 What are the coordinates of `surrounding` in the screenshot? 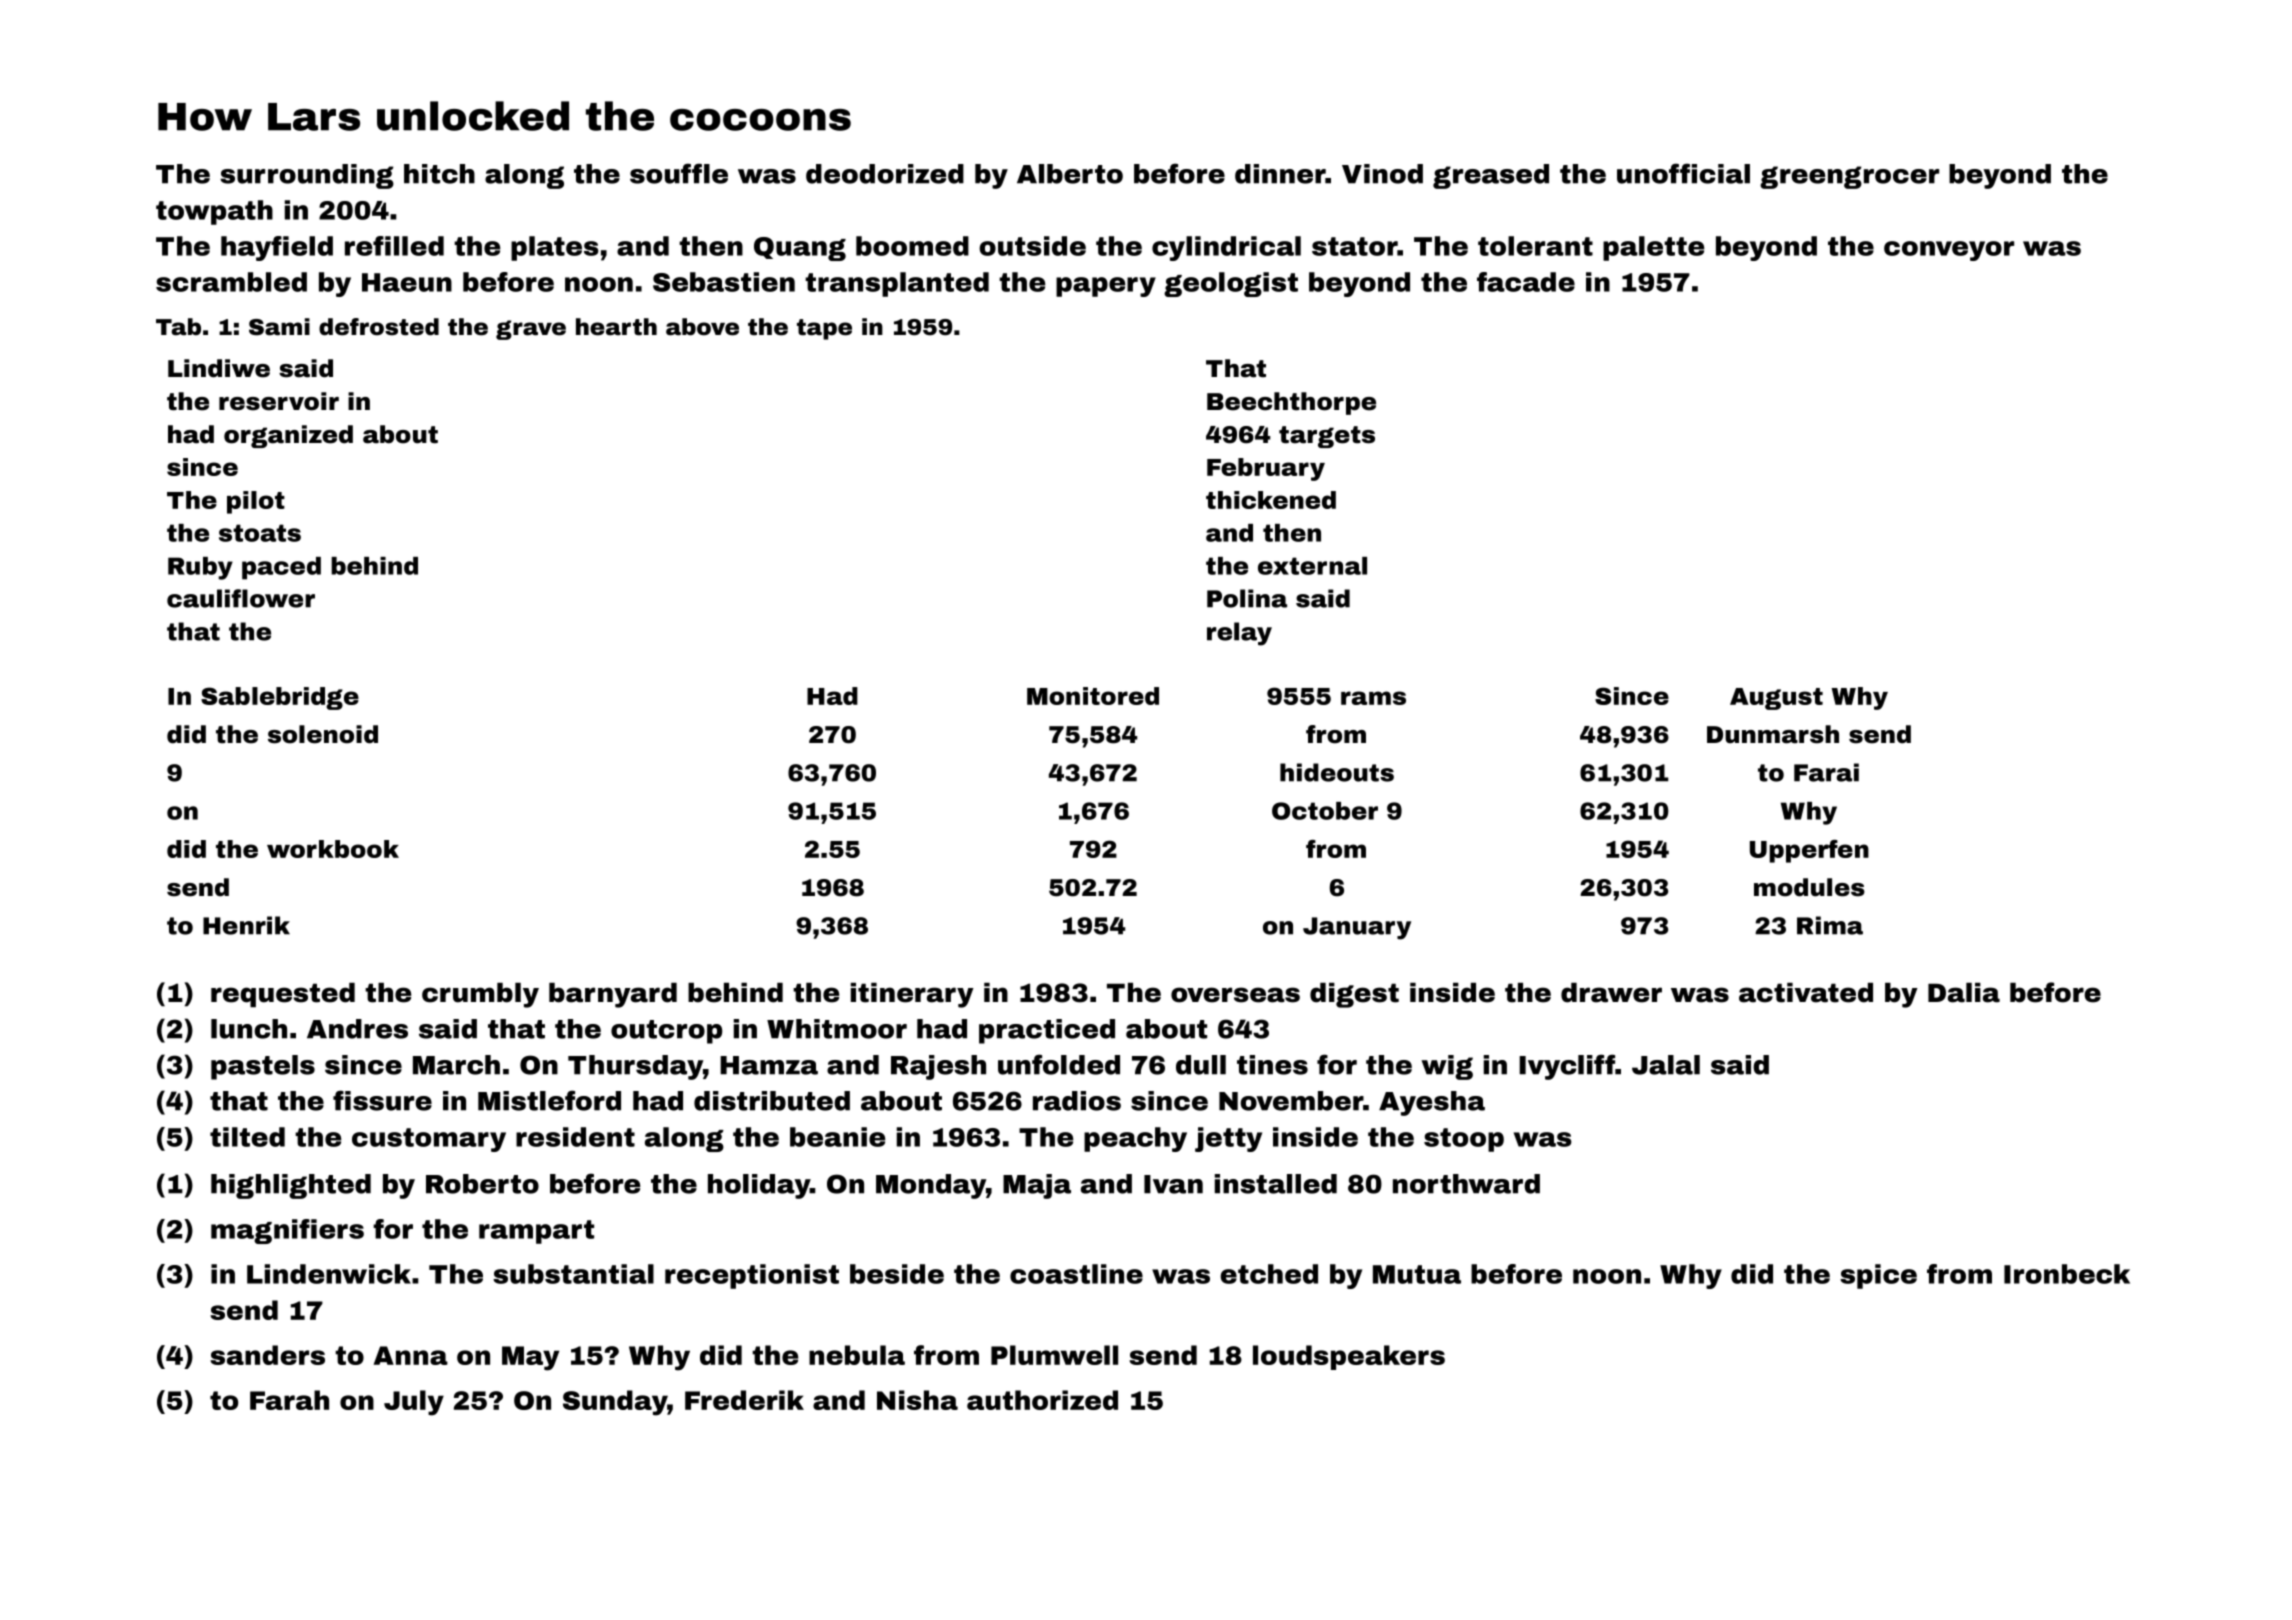 It's located at (307, 176).
